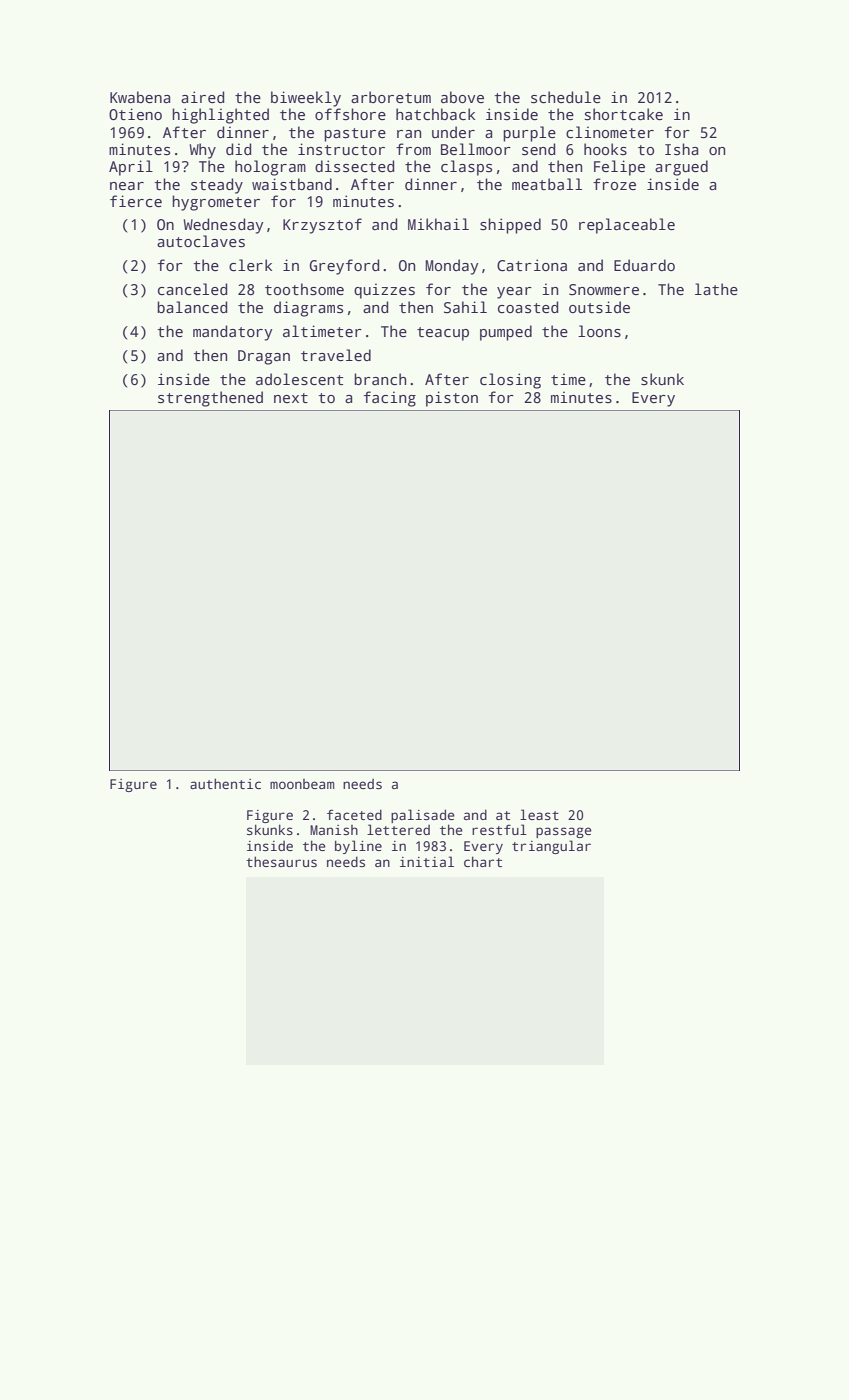 The width and height of the screenshot is (849, 1400). I want to click on next, so click(291, 398).
